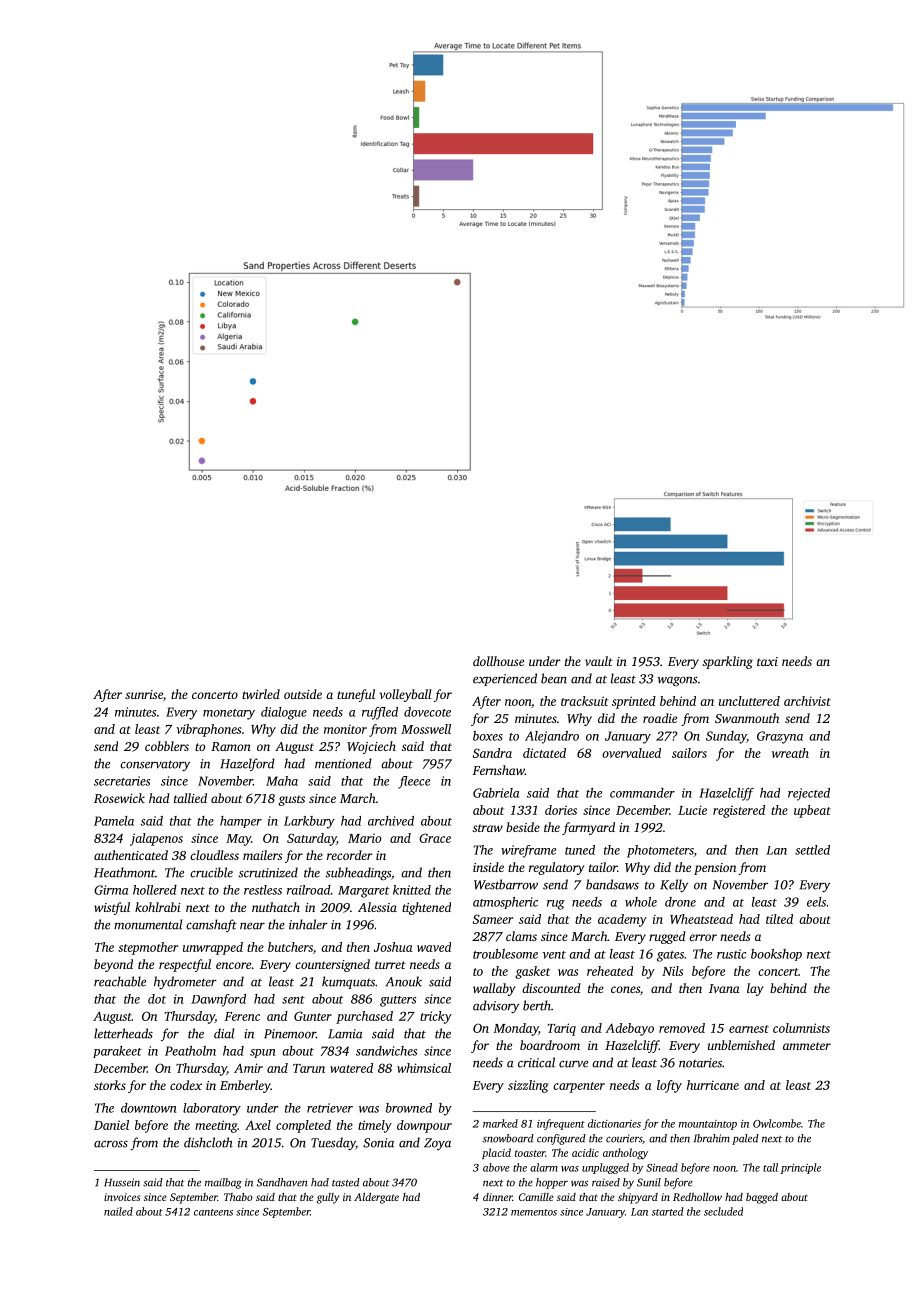 This page has height=1308, width=924. I want to click on volleyball, so click(405, 695).
